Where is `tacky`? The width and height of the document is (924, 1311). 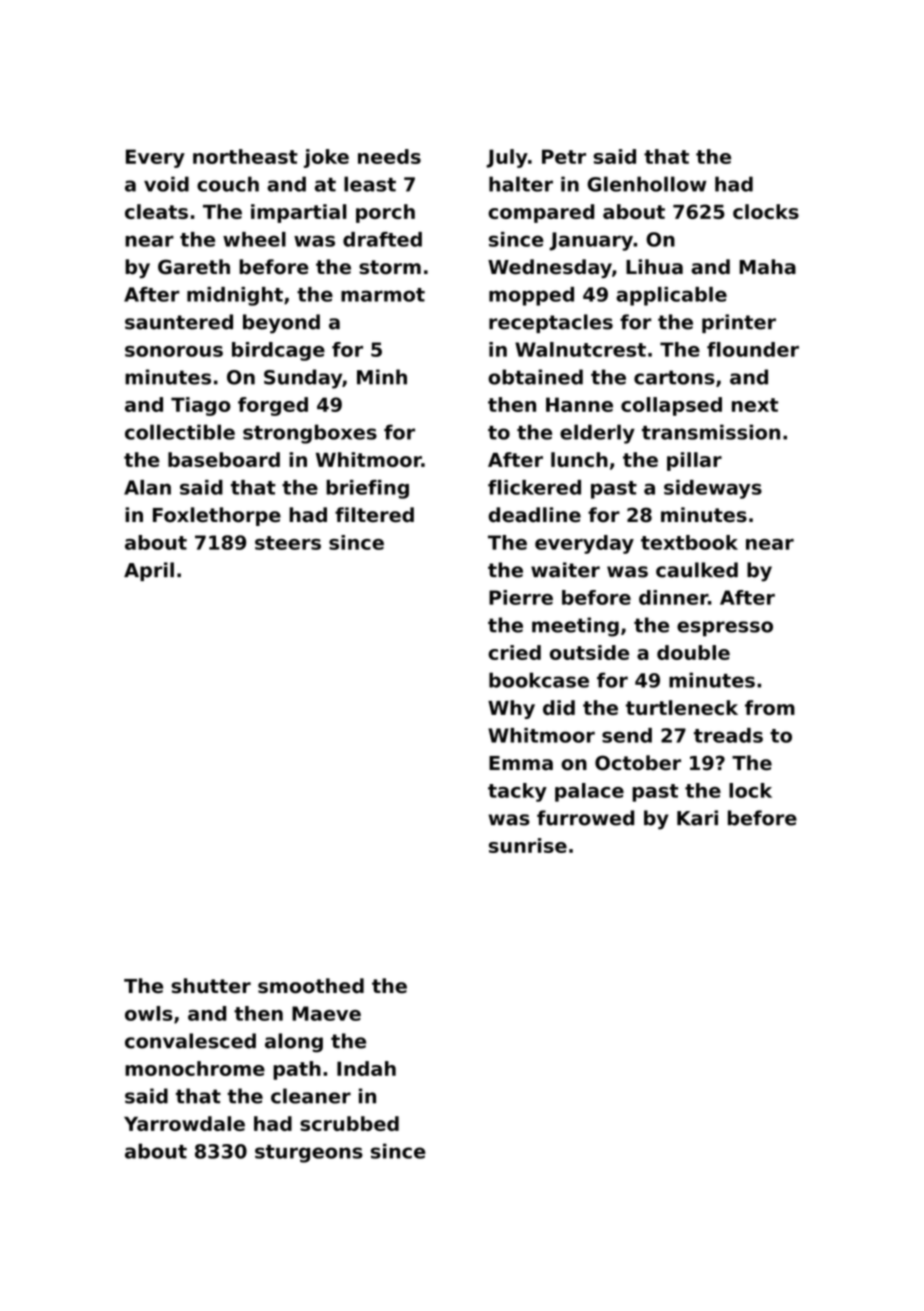
tacky is located at coordinates (517, 792).
